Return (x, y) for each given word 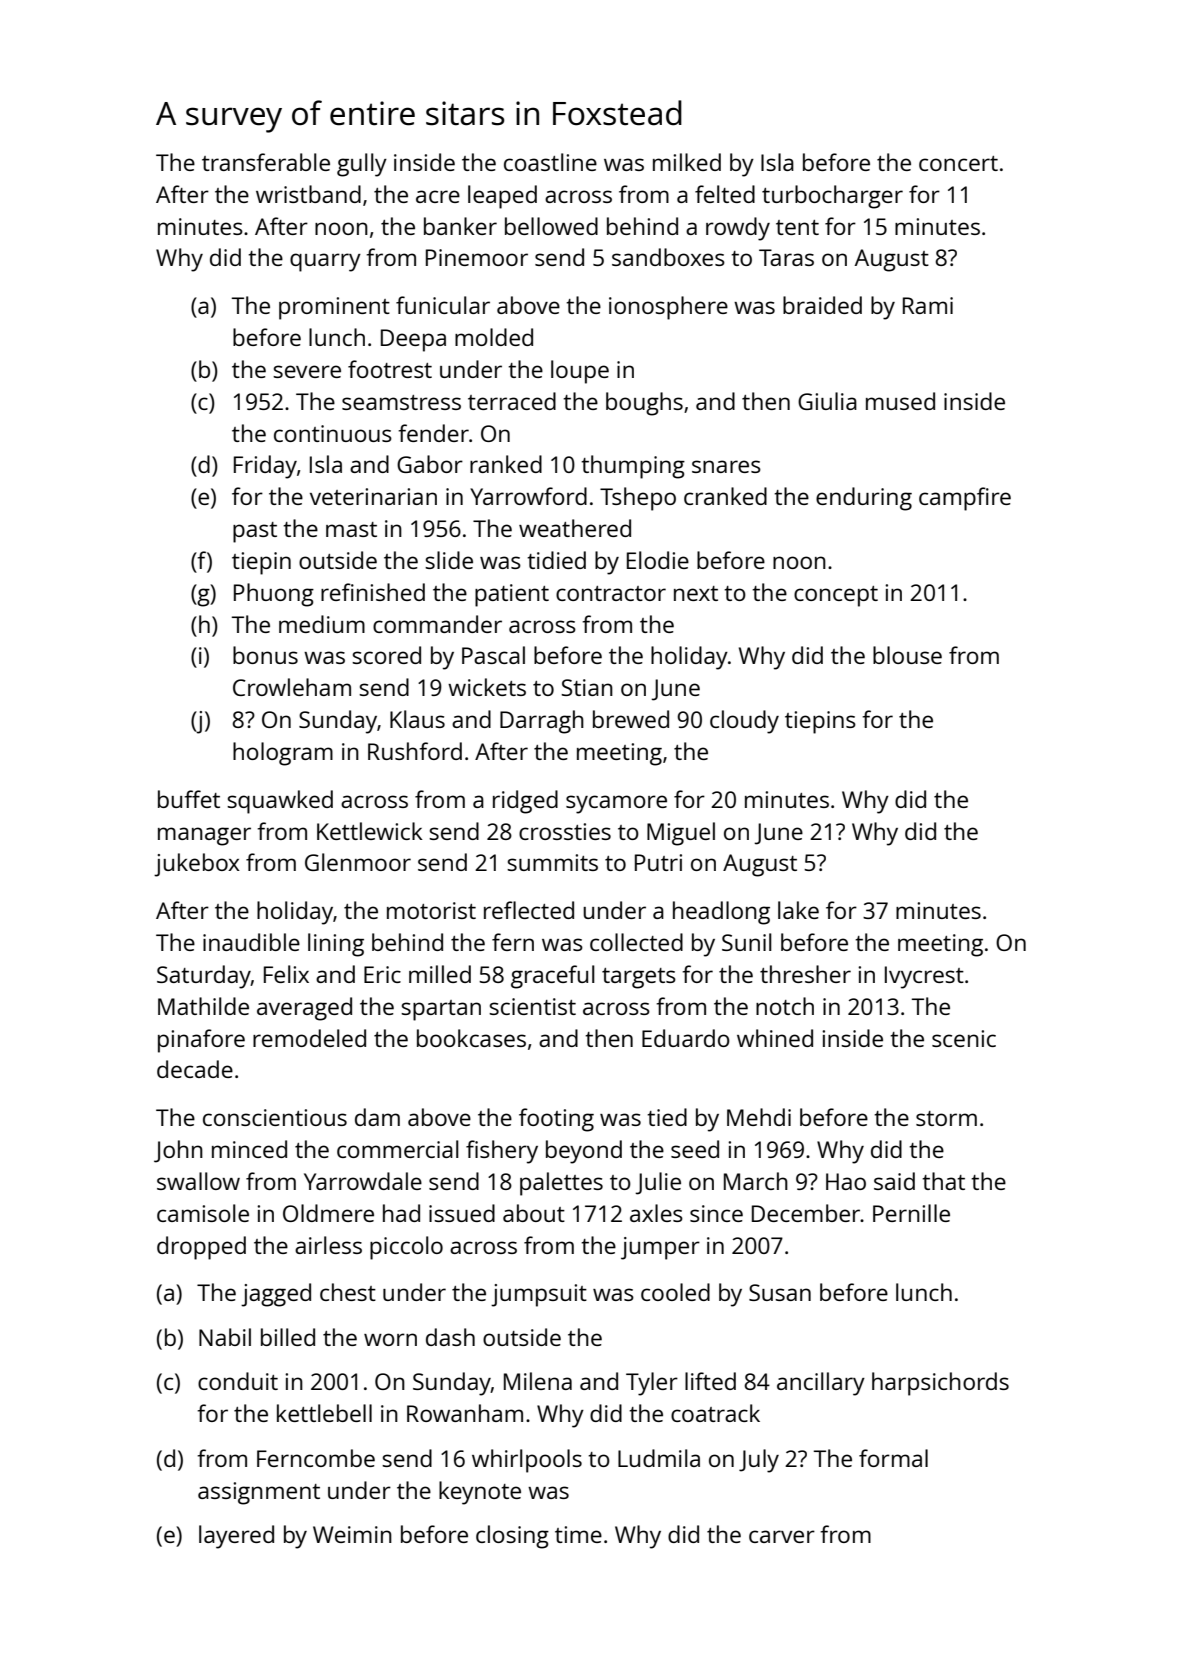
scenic (964, 1038)
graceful (553, 977)
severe (307, 371)
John (178, 1151)
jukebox (197, 865)
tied (667, 1117)
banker (460, 226)
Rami (928, 305)
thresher (805, 974)
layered (236, 1537)
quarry (325, 262)
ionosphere (668, 308)
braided (822, 305)
